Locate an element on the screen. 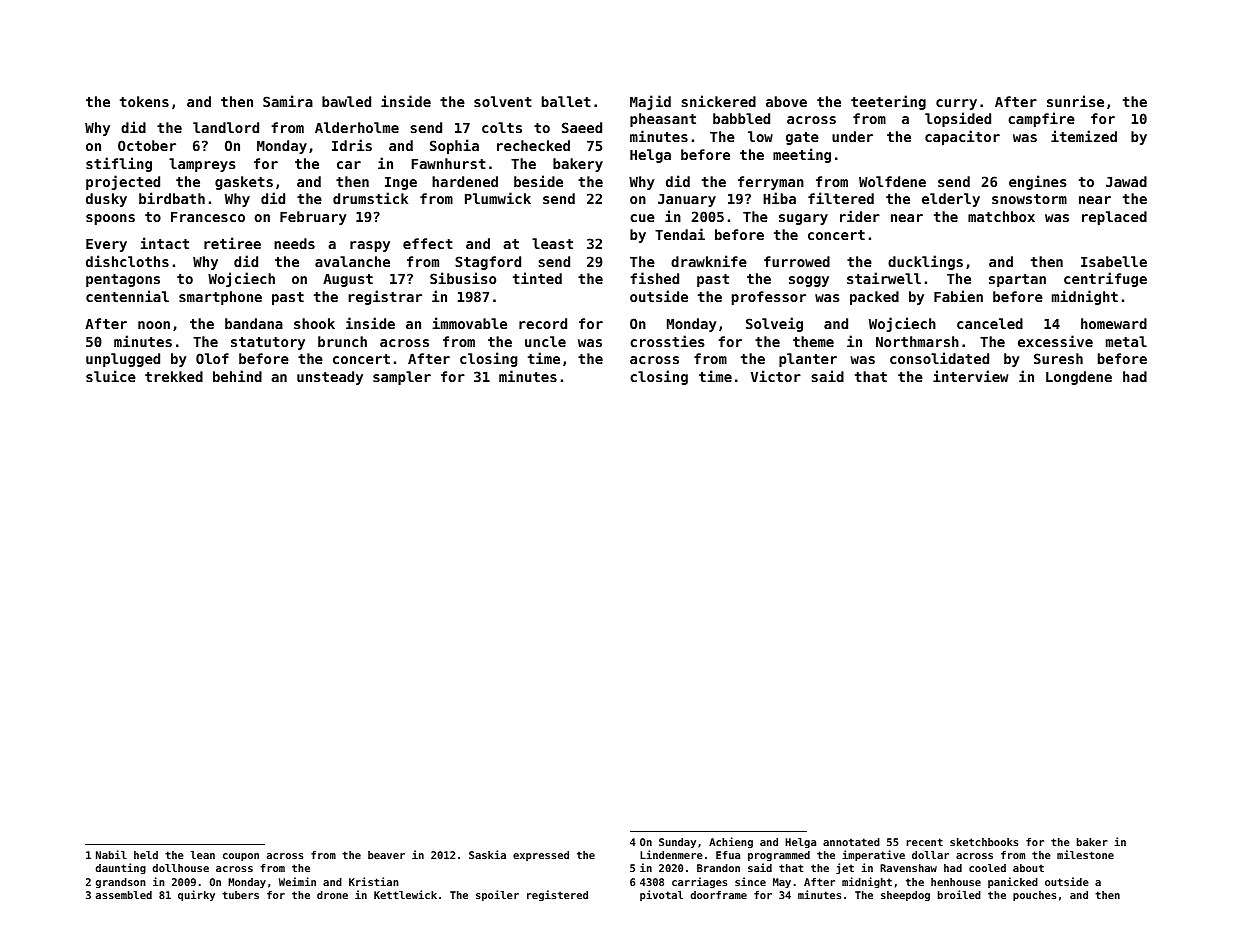 The height and width of the screenshot is (952, 1233). consolidated is located at coordinates (939, 358).
